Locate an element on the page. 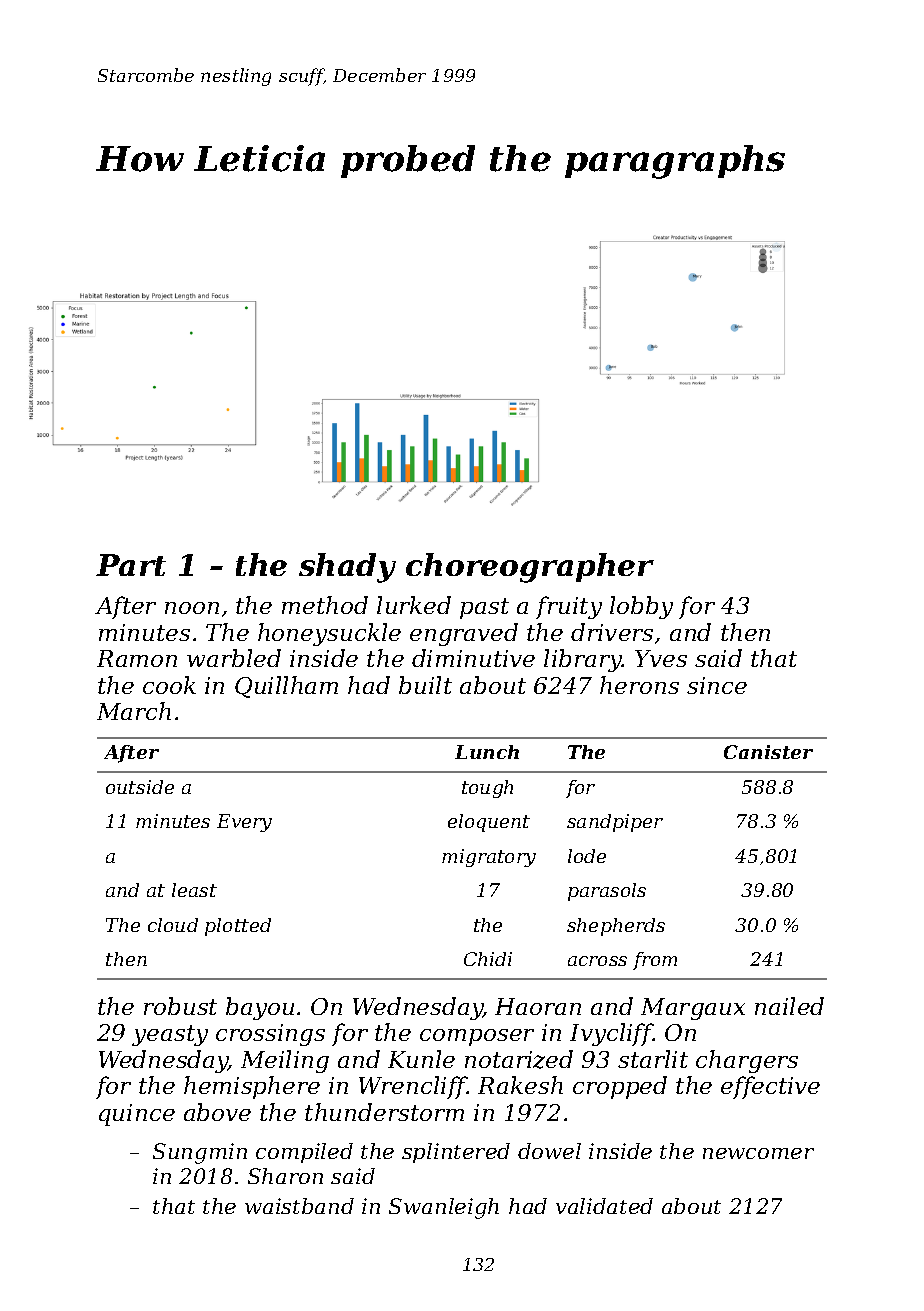 The image size is (924, 1311). yeasty is located at coordinates (170, 1035).
